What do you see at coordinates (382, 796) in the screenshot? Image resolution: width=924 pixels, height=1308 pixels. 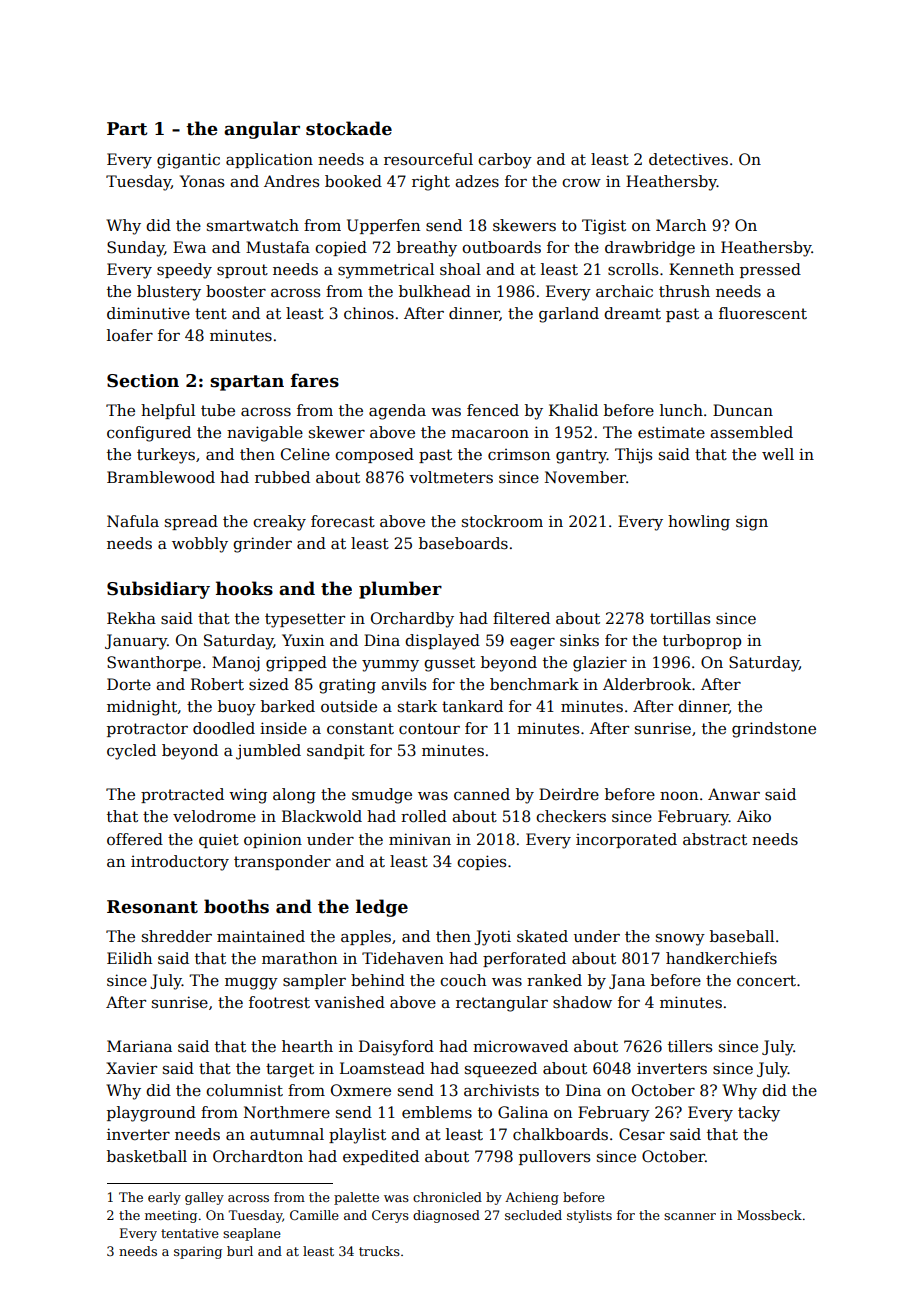 I see `smudge` at bounding box center [382, 796].
